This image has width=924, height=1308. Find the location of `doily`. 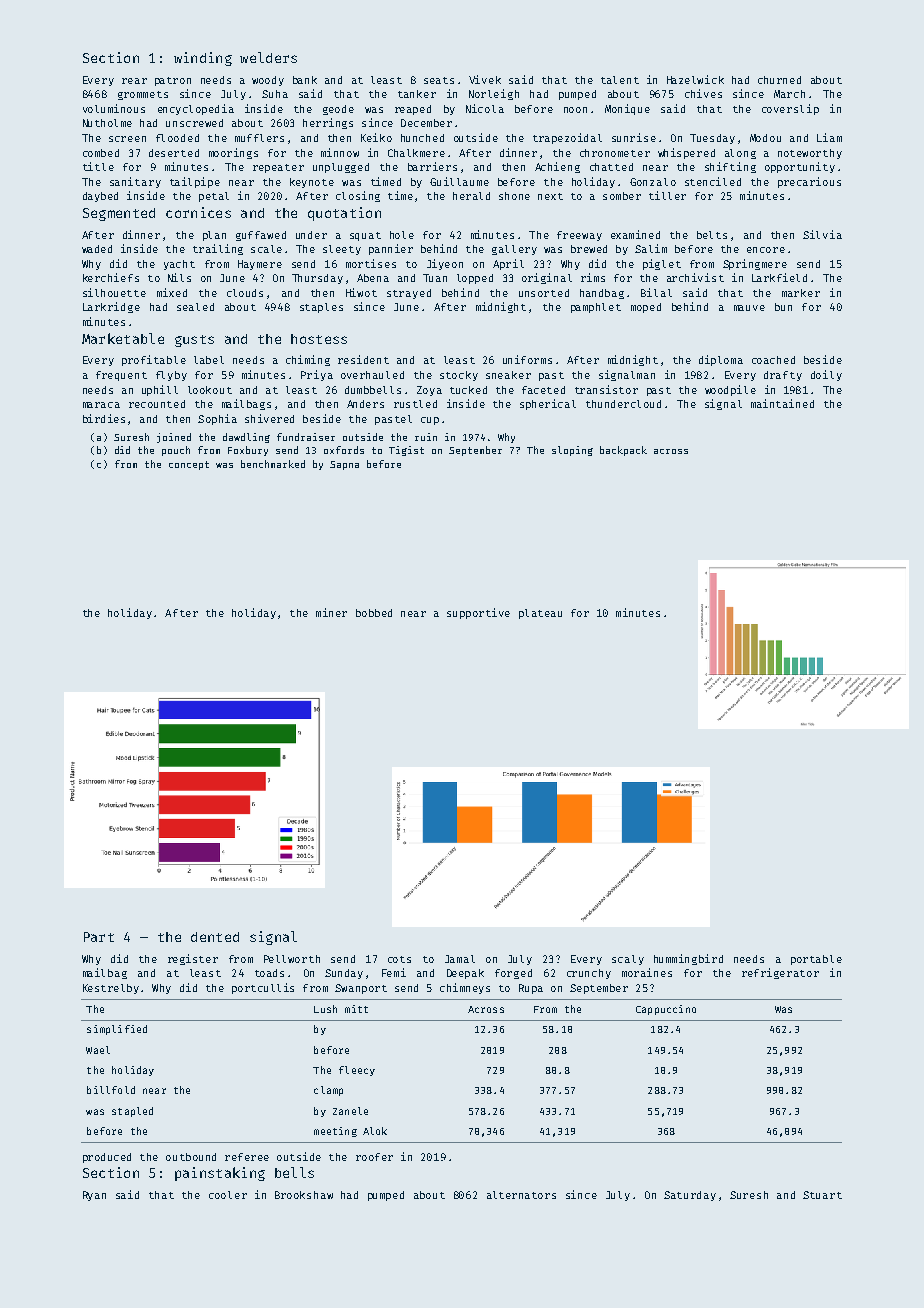

doily is located at coordinates (826, 375).
